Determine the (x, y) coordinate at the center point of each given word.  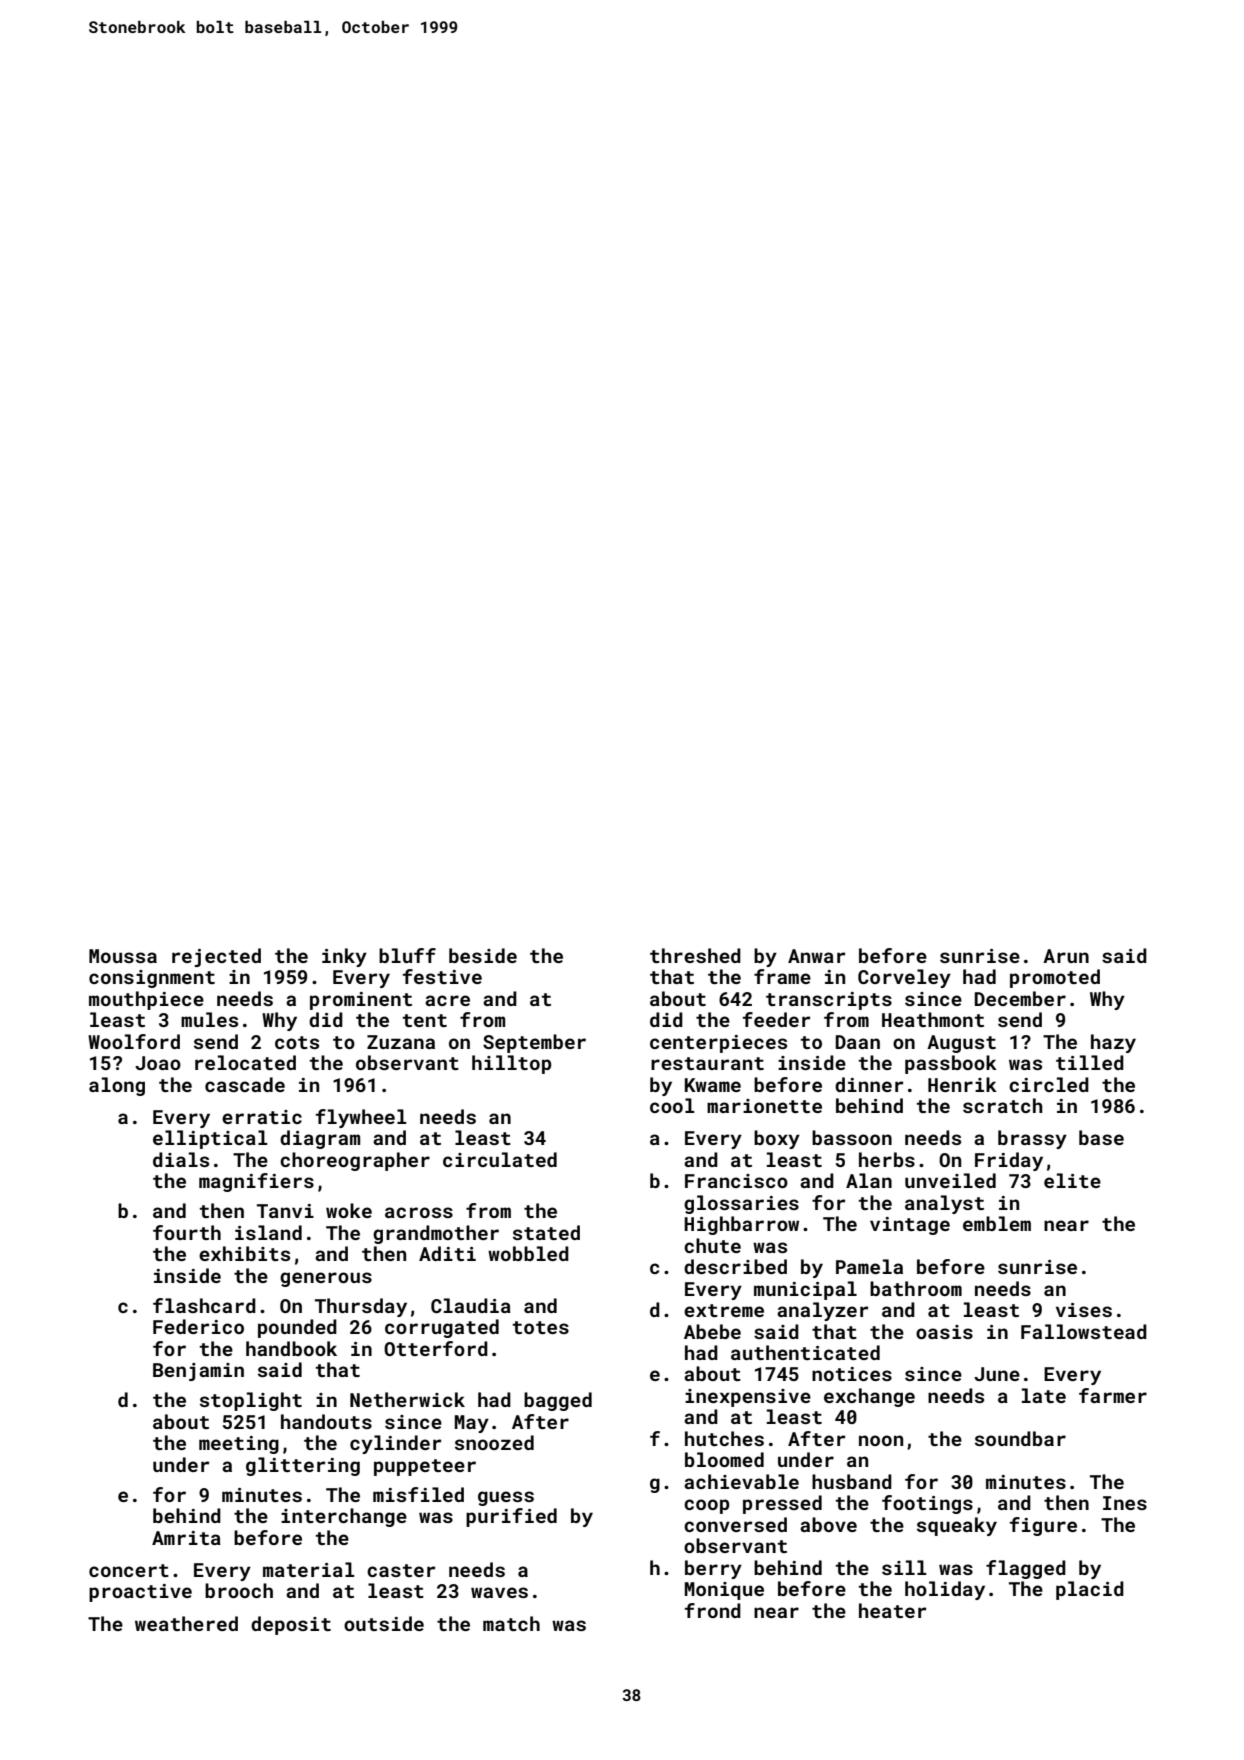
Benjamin (198, 1372)
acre (447, 1000)
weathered (186, 1623)
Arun (1066, 956)
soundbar (1020, 1438)
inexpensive (748, 1398)
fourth (187, 1232)
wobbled (528, 1253)
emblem (997, 1223)
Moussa (123, 956)
